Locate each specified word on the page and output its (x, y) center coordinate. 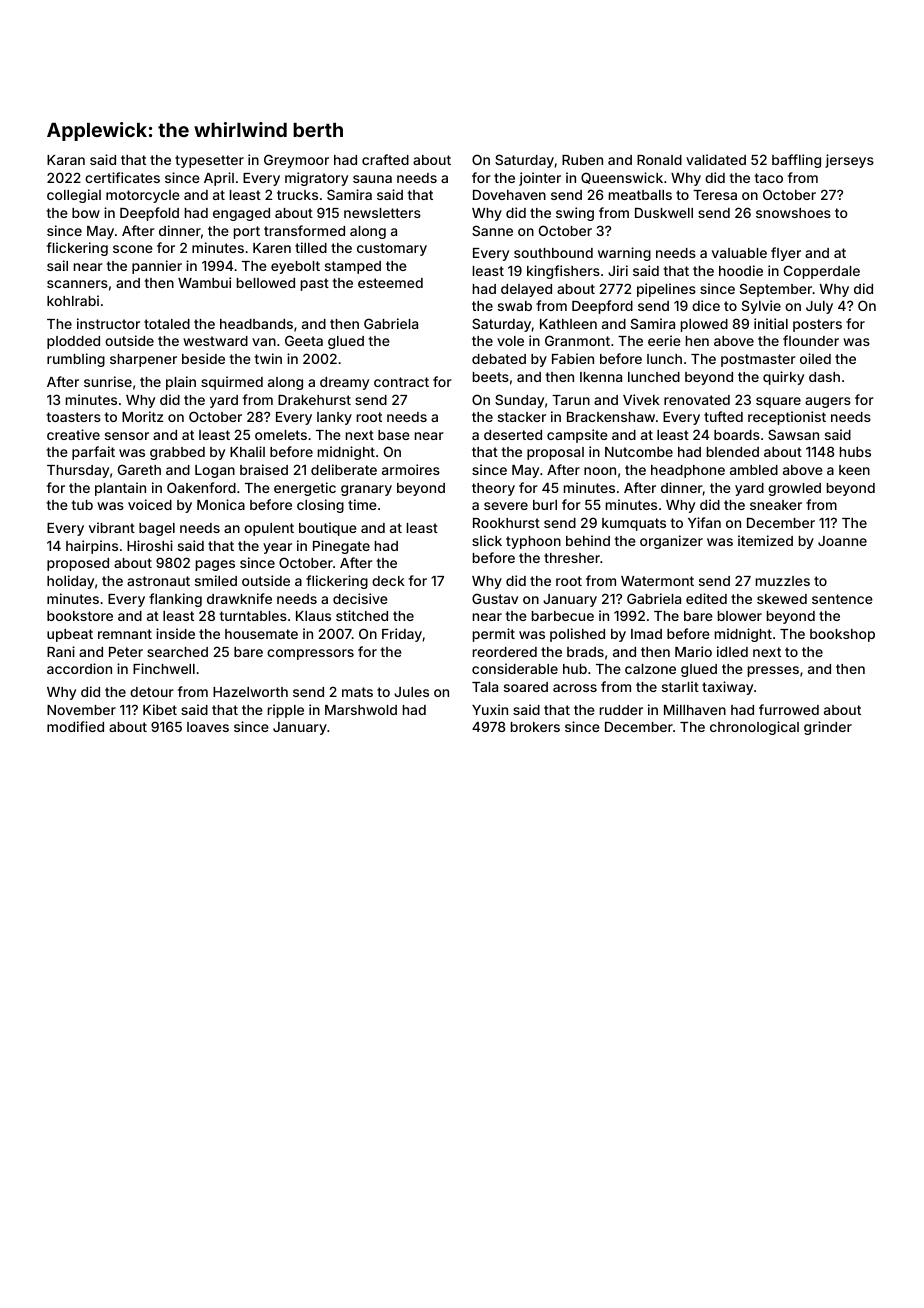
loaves (208, 727)
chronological (754, 728)
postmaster (758, 360)
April (219, 179)
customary (392, 249)
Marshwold (361, 710)
